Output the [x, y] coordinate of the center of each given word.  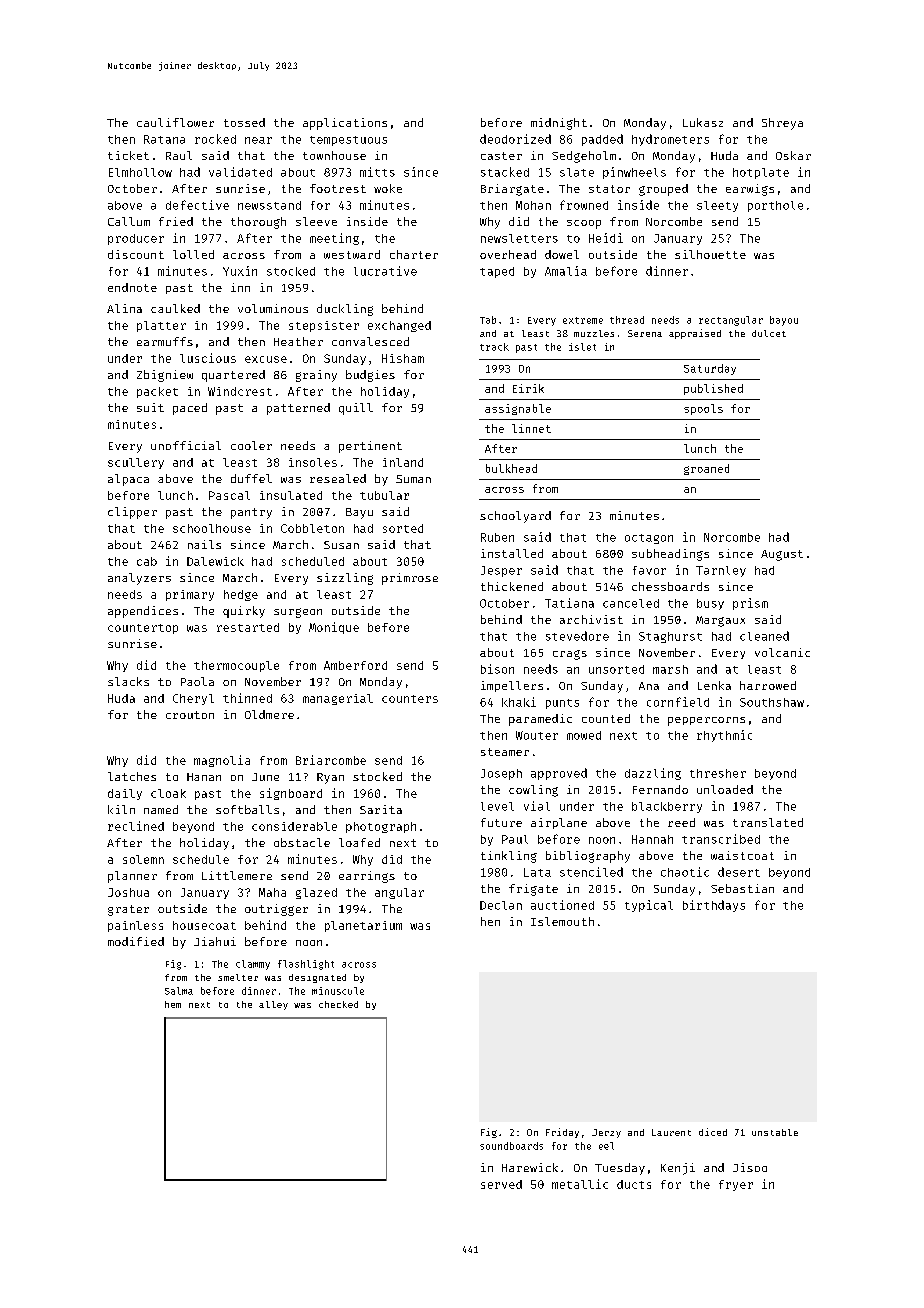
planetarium [363, 926]
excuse [266, 359]
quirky [244, 612]
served [501, 1184]
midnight [559, 124]
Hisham [403, 358]
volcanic [782, 652]
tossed [244, 122]
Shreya [782, 124]
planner [132, 877]
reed [681, 822]
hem [173, 1004]
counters [410, 699]
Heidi [606, 238]
